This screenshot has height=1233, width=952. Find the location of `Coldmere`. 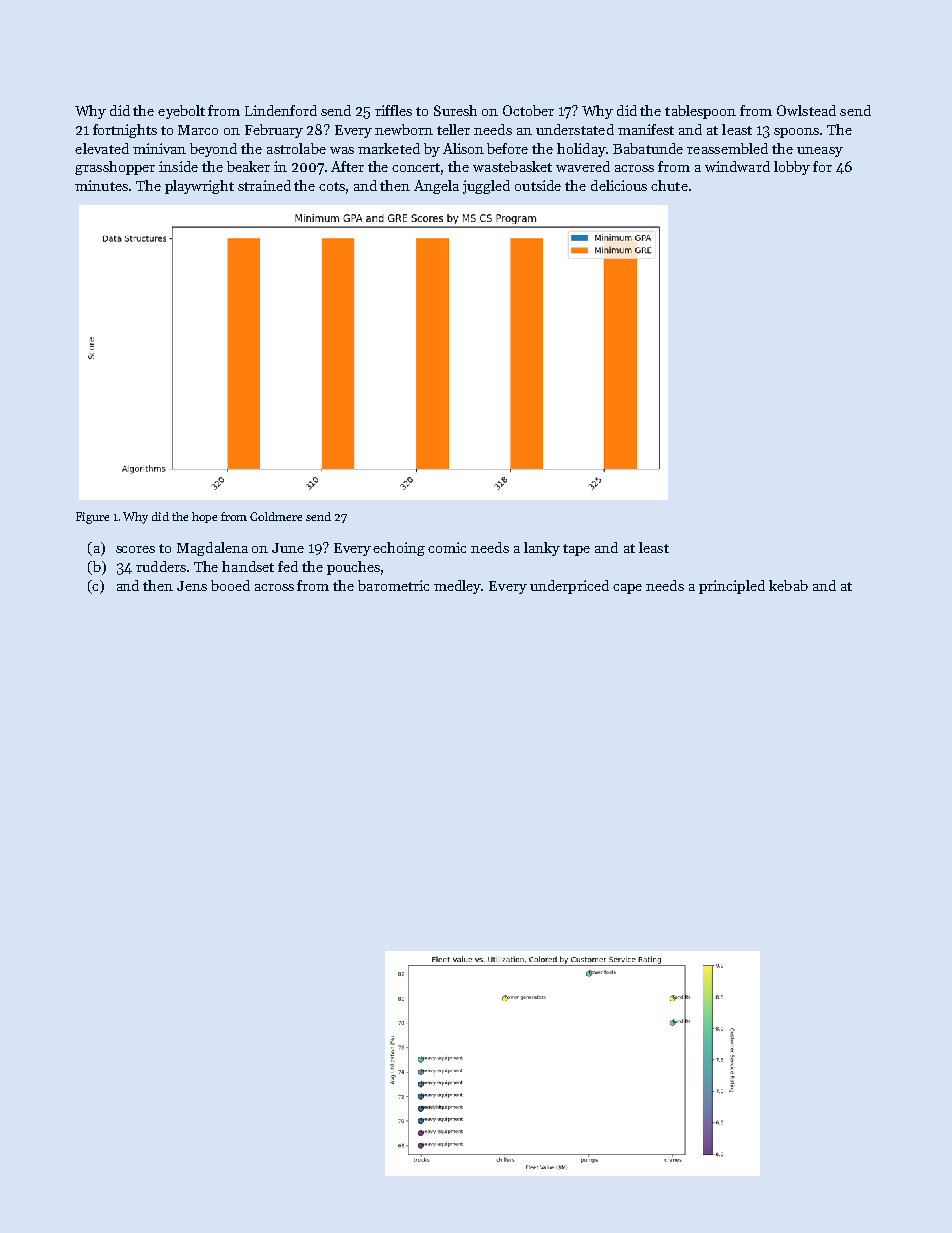

Coldmere is located at coordinates (276, 516).
